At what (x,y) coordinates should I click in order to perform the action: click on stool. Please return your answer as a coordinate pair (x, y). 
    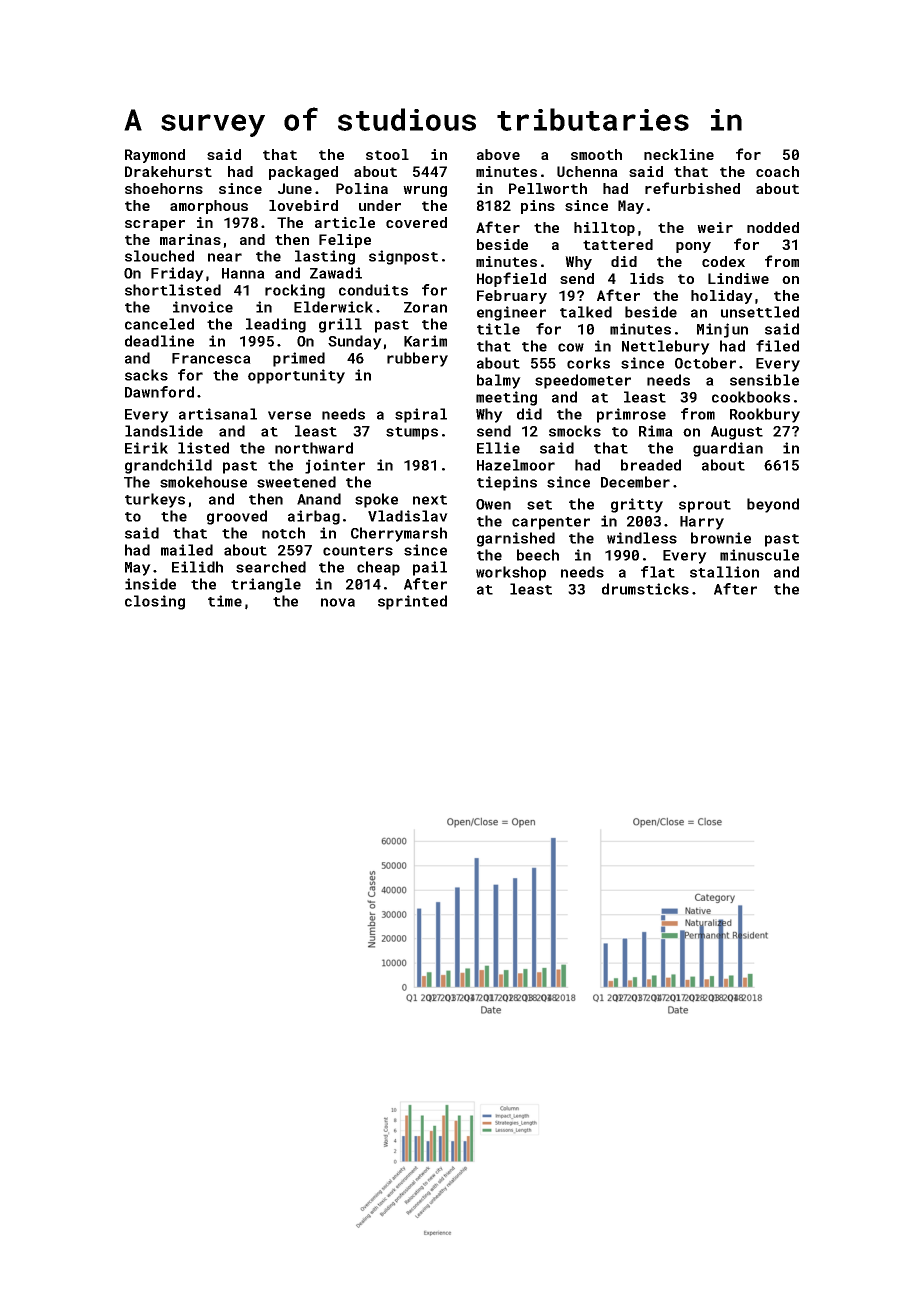
    Looking at the image, I should click on (387, 154).
